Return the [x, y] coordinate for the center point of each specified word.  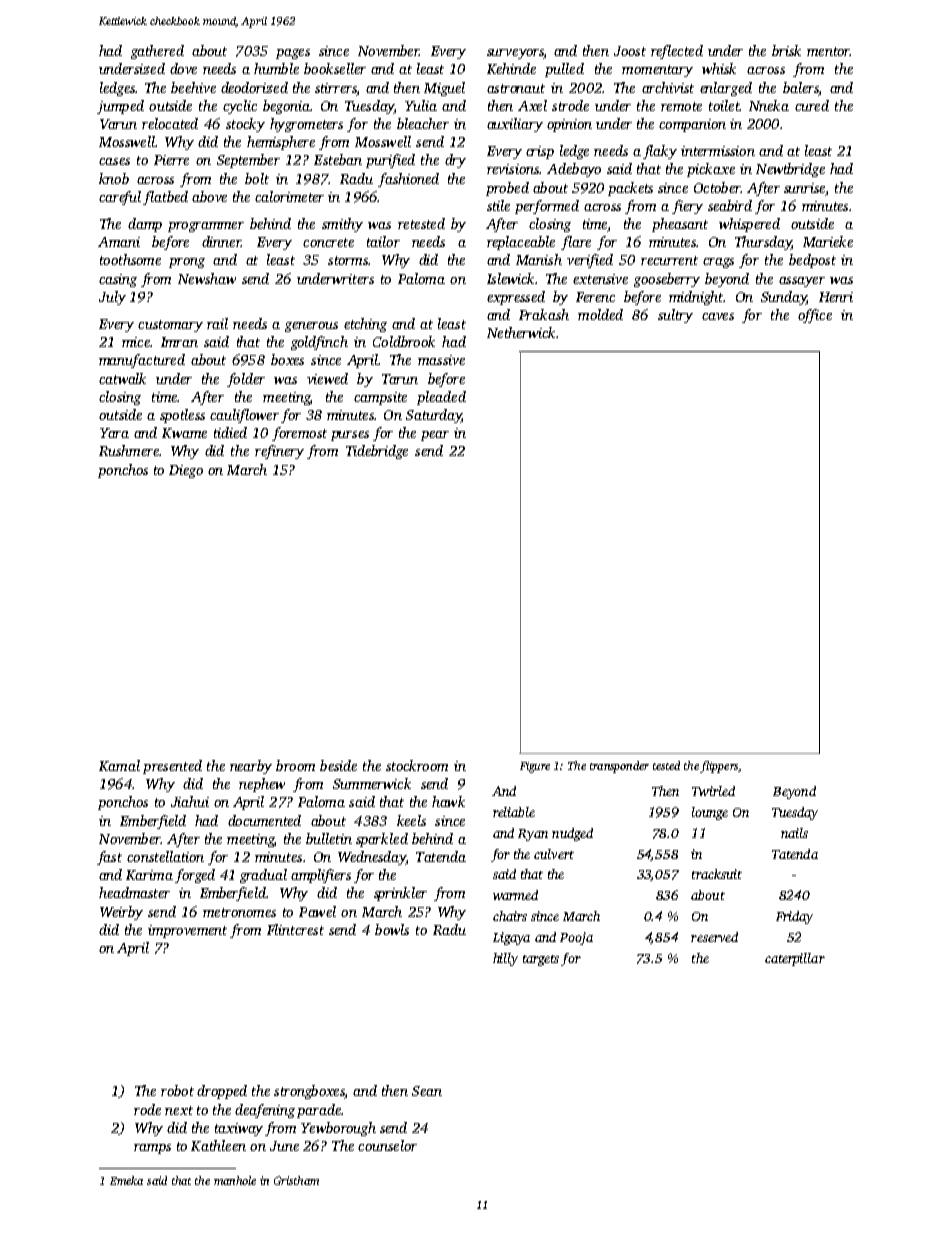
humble [276, 68]
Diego [186, 471]
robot [177, 1090]
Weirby [121, 913]
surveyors [515, 54]
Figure [535, 767]
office [815, 316]
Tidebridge [377, 452]
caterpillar [795, 959]
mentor [828, 51]
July [112, 298]
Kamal [119, 765]
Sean [427, 1091]
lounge [710, 813]
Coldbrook [404, 341]
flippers [719, 767]
